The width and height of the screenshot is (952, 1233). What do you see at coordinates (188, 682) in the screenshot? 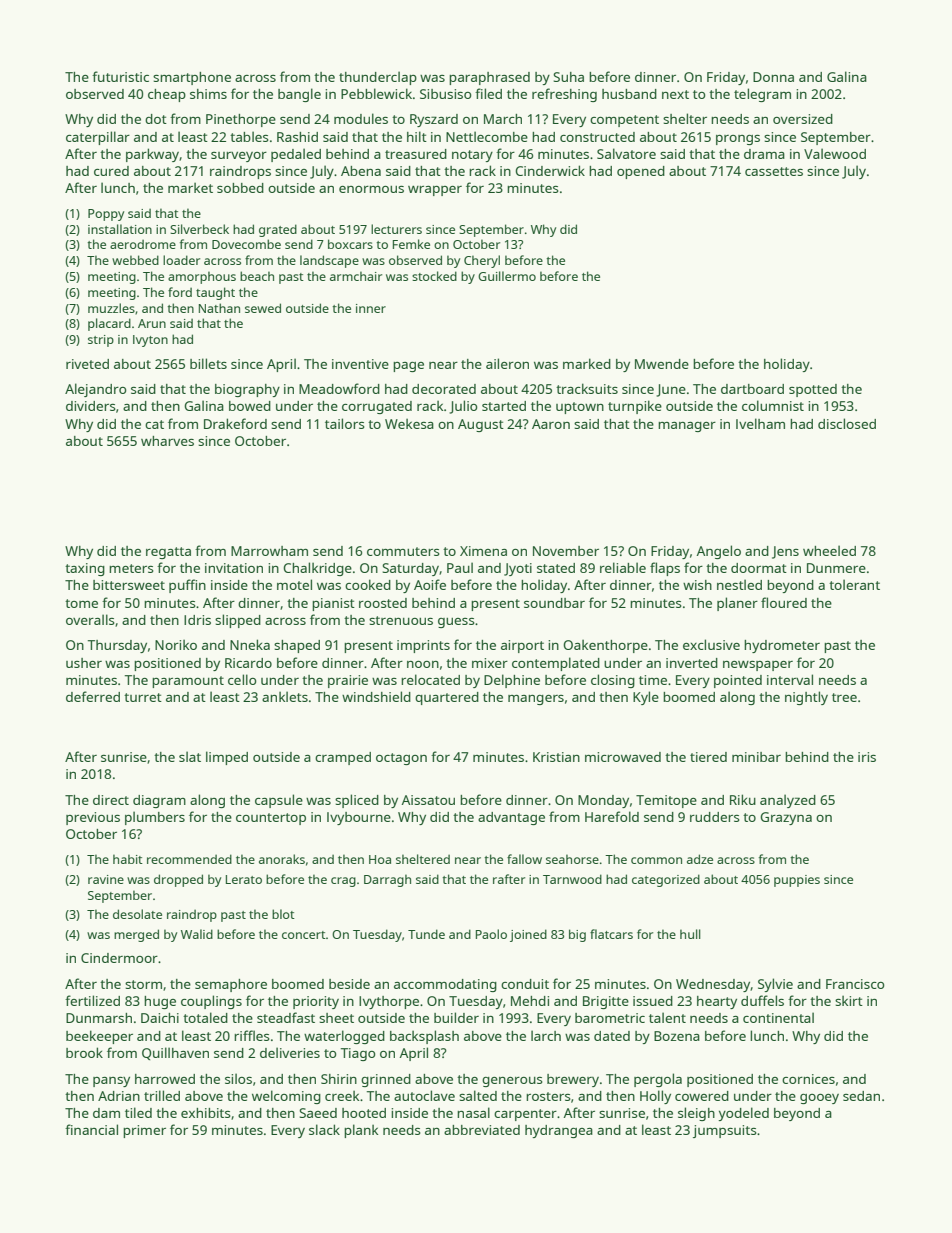
I see `paramount` at bounding box center [188, 682].
